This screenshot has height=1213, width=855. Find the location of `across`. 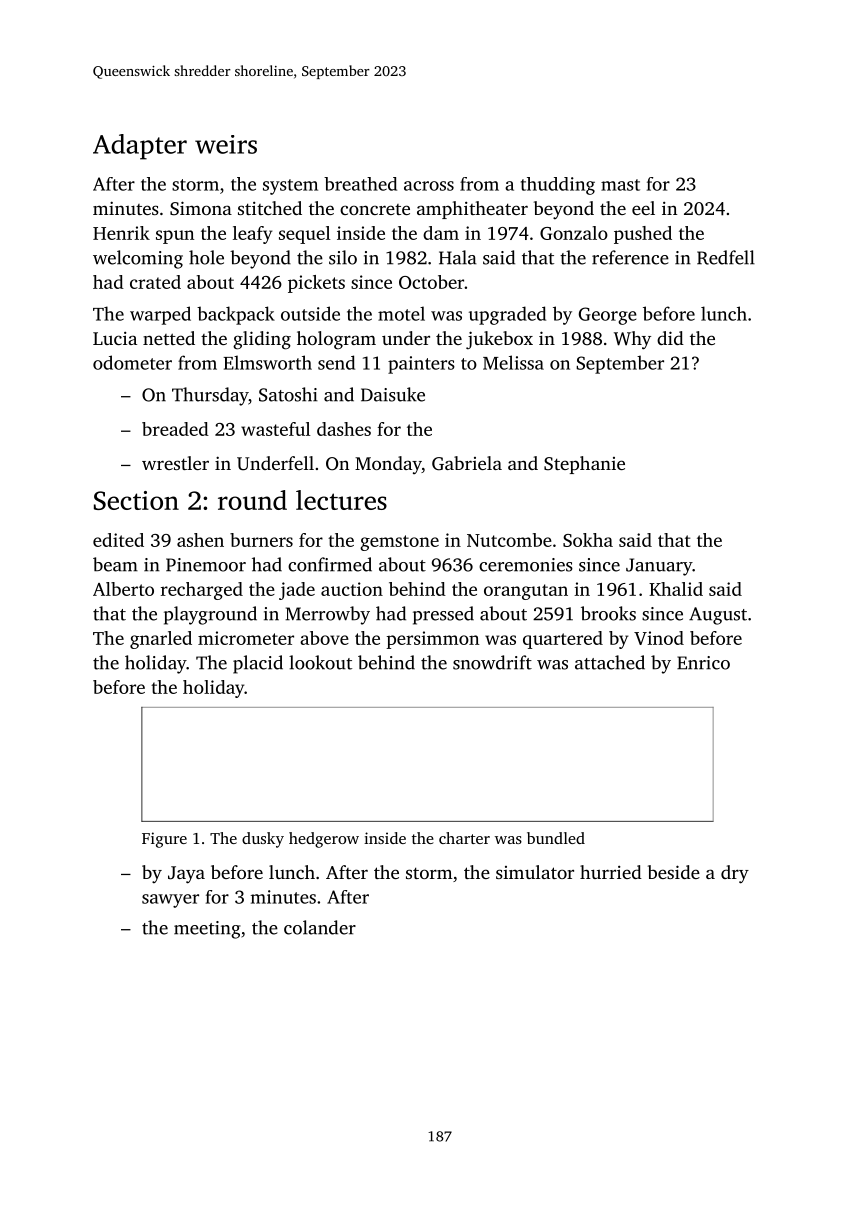

across is located at coordinates (429, 186).
